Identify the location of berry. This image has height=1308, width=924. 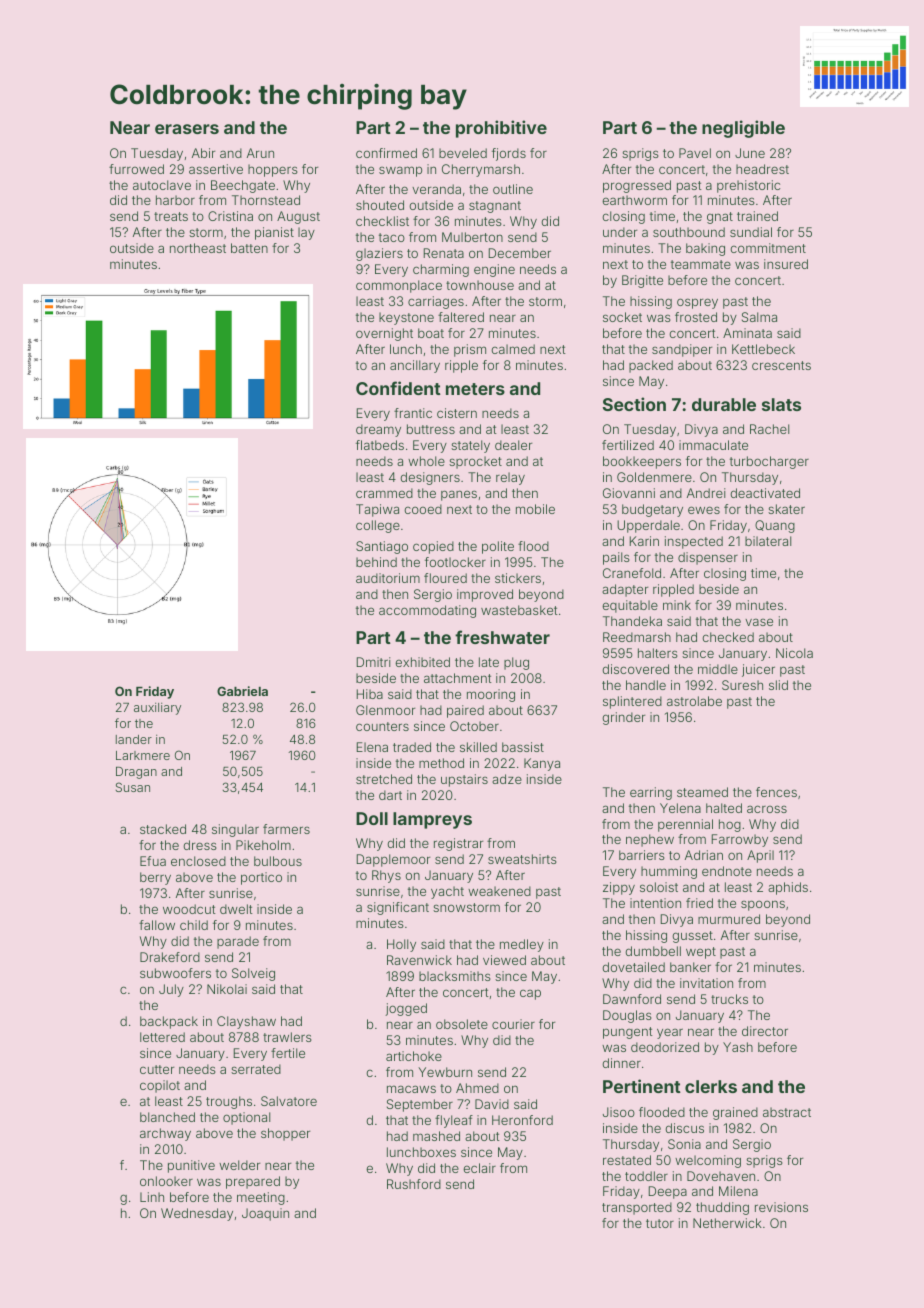
(155, 878).
